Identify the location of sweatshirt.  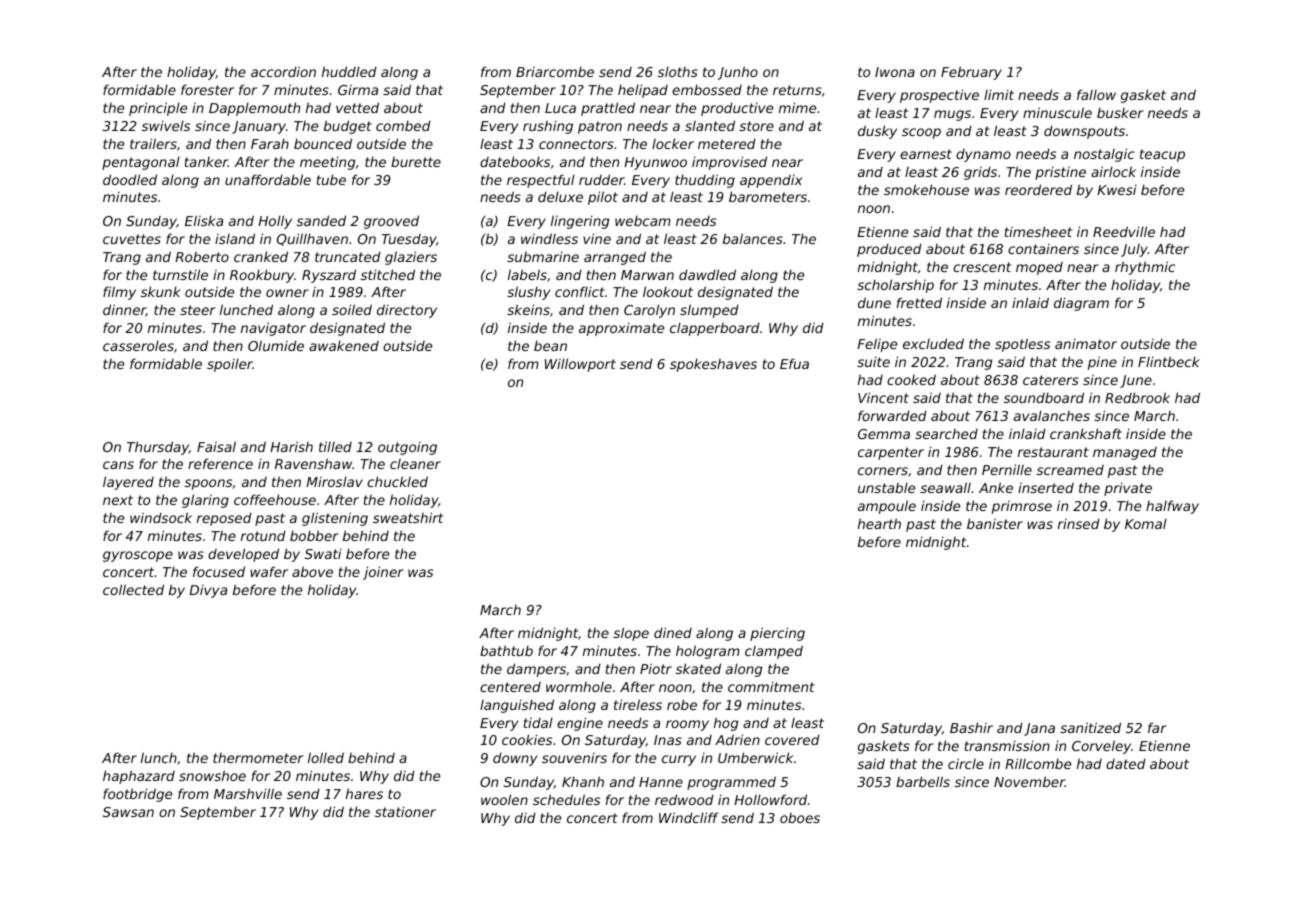
(408, 517).
